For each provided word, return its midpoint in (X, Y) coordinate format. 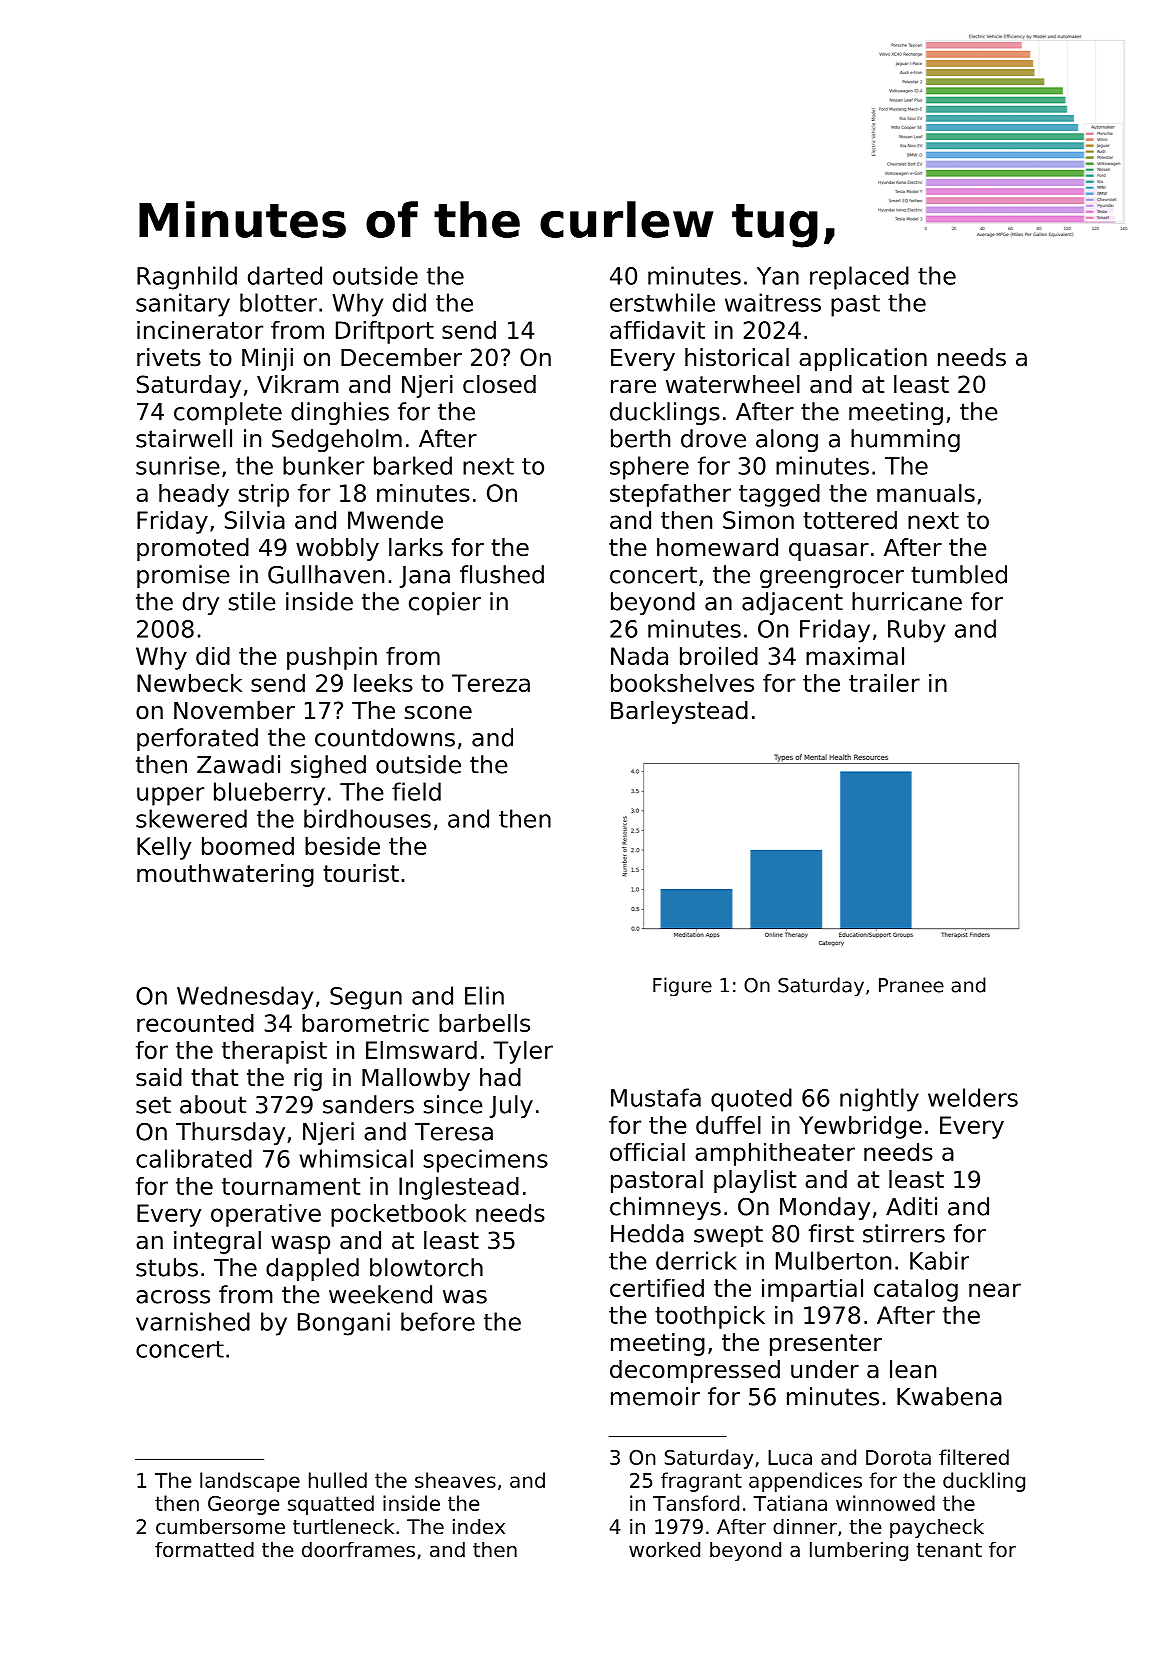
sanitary (183, 305)
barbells (484, 1023)
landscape (250, 1482)
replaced (859, 278)
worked (664, 1549)
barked (413, 465)
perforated (197, 739)
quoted (751, 1100)
